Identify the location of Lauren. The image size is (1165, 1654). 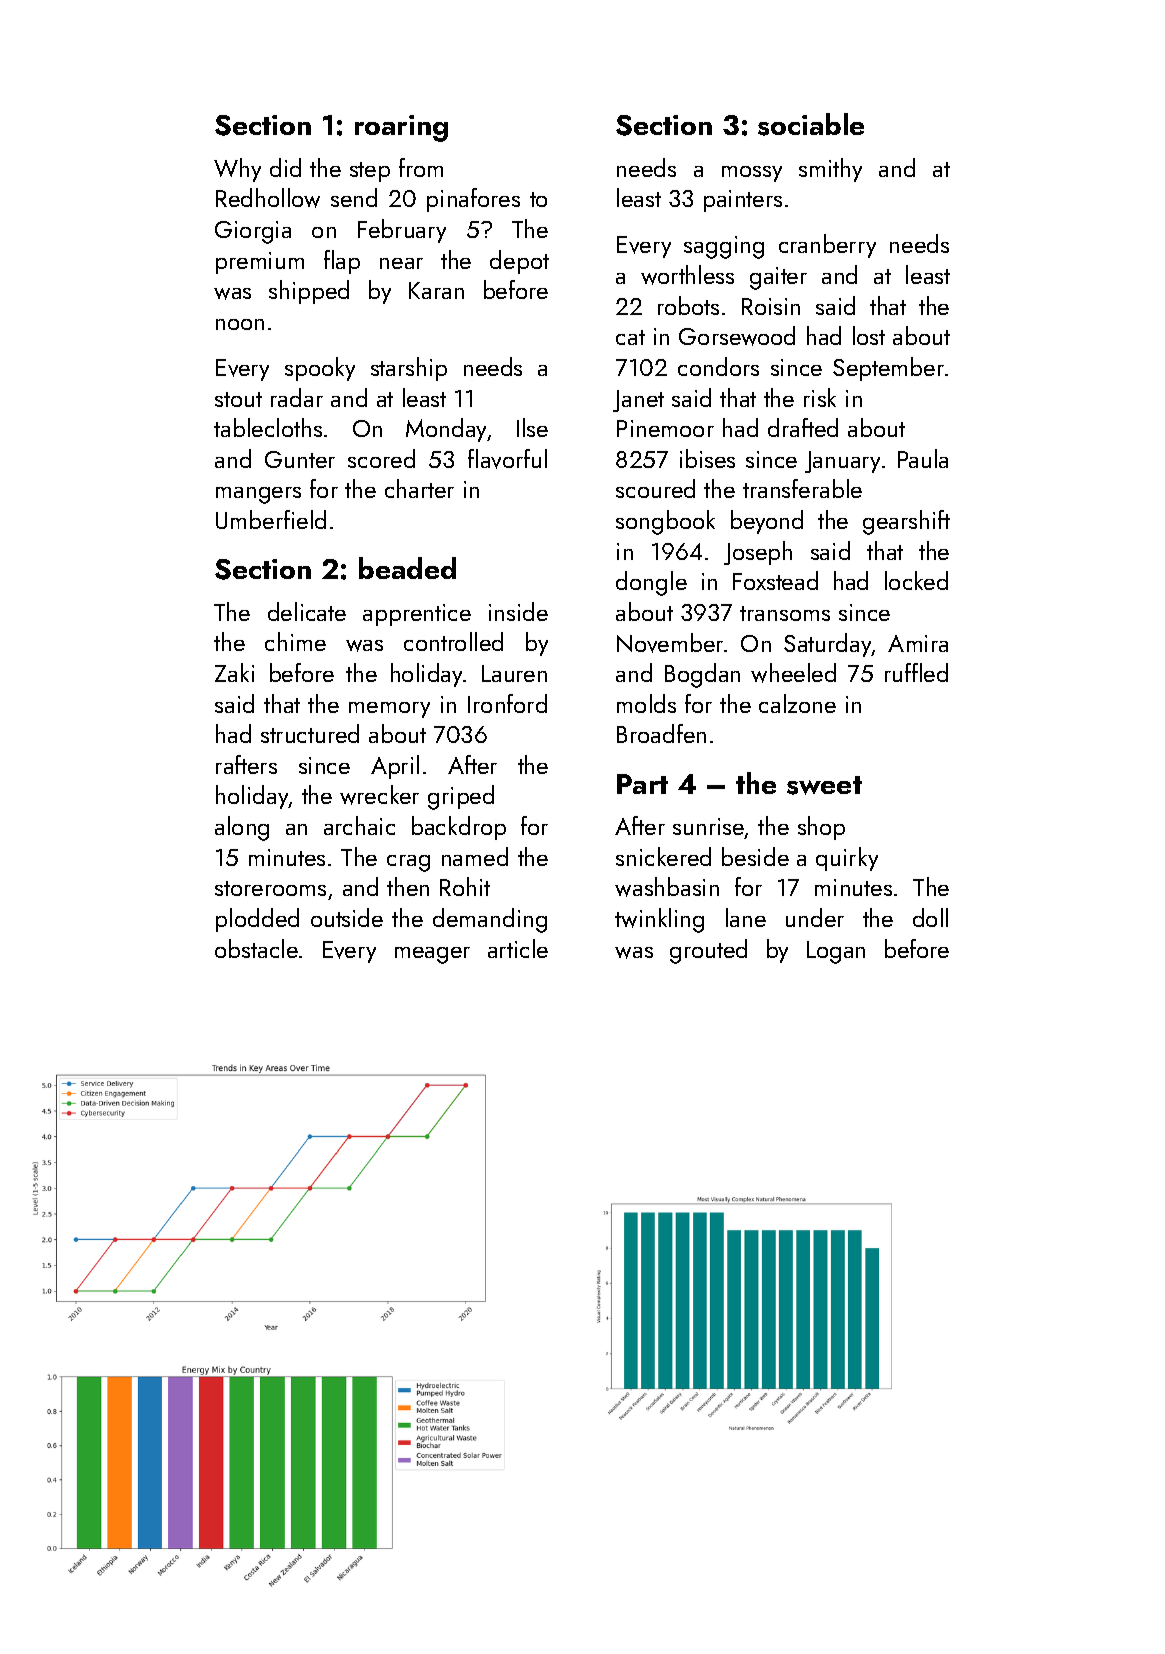
(514, 673).
